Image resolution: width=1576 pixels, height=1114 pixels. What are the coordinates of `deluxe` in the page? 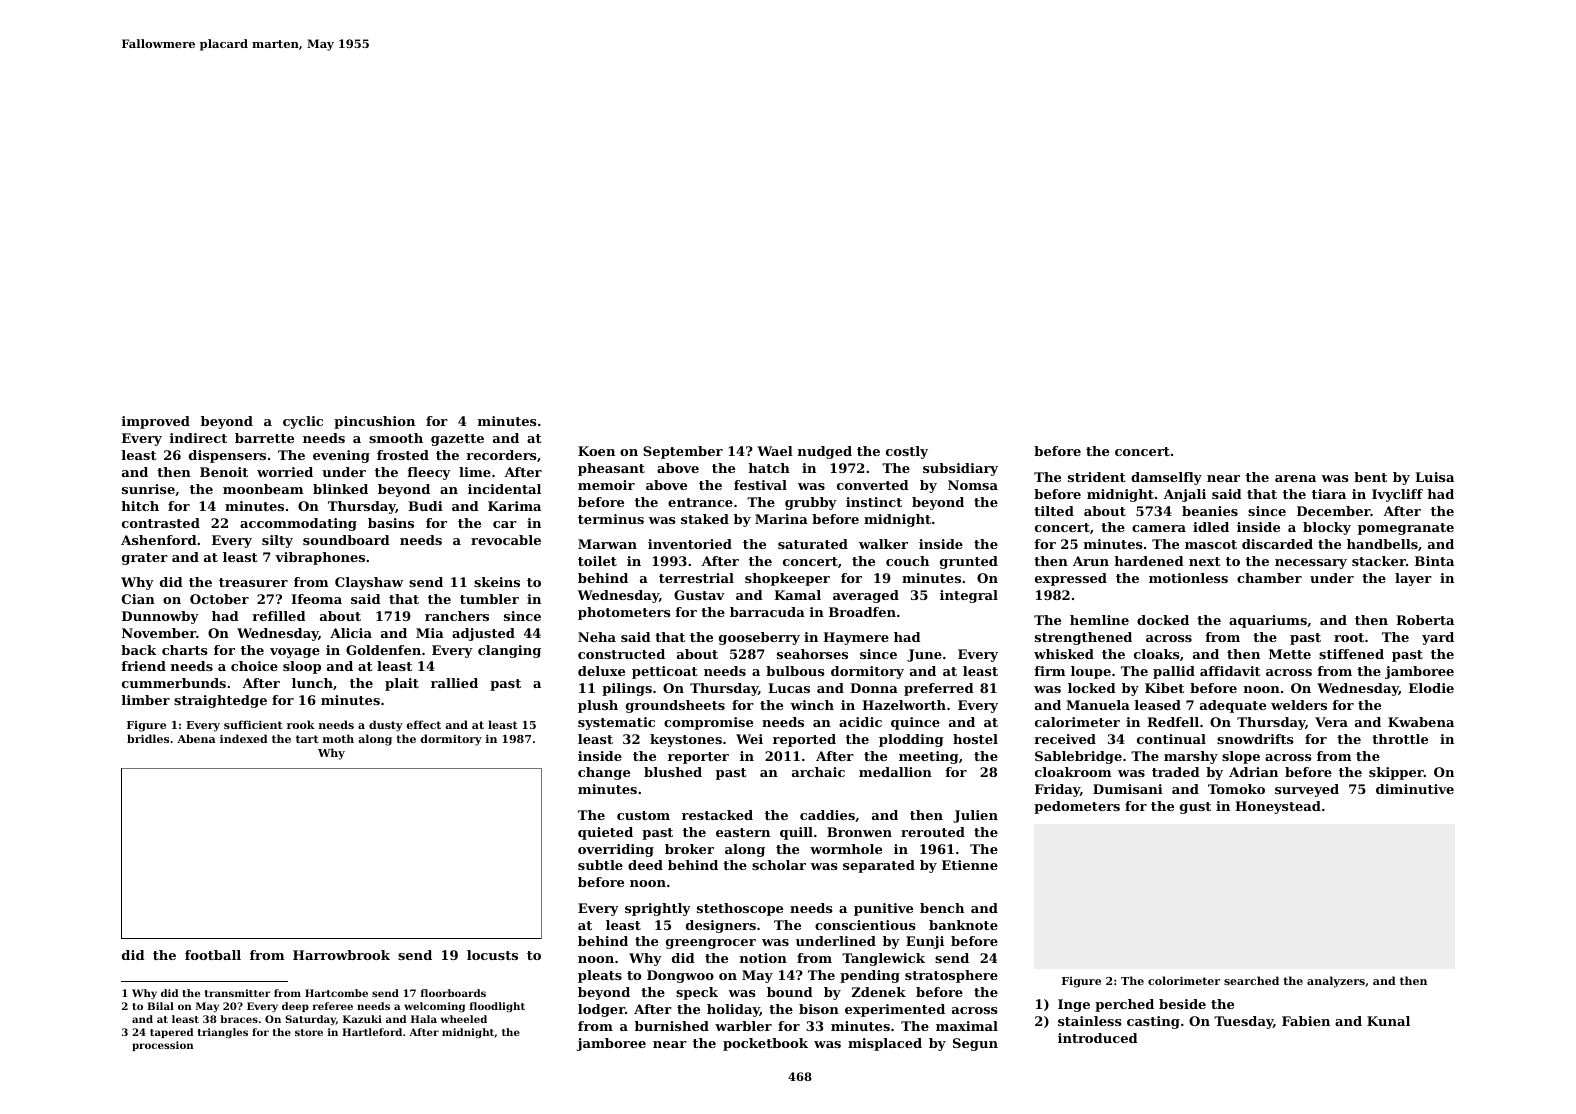 It's located at (601, 671).
